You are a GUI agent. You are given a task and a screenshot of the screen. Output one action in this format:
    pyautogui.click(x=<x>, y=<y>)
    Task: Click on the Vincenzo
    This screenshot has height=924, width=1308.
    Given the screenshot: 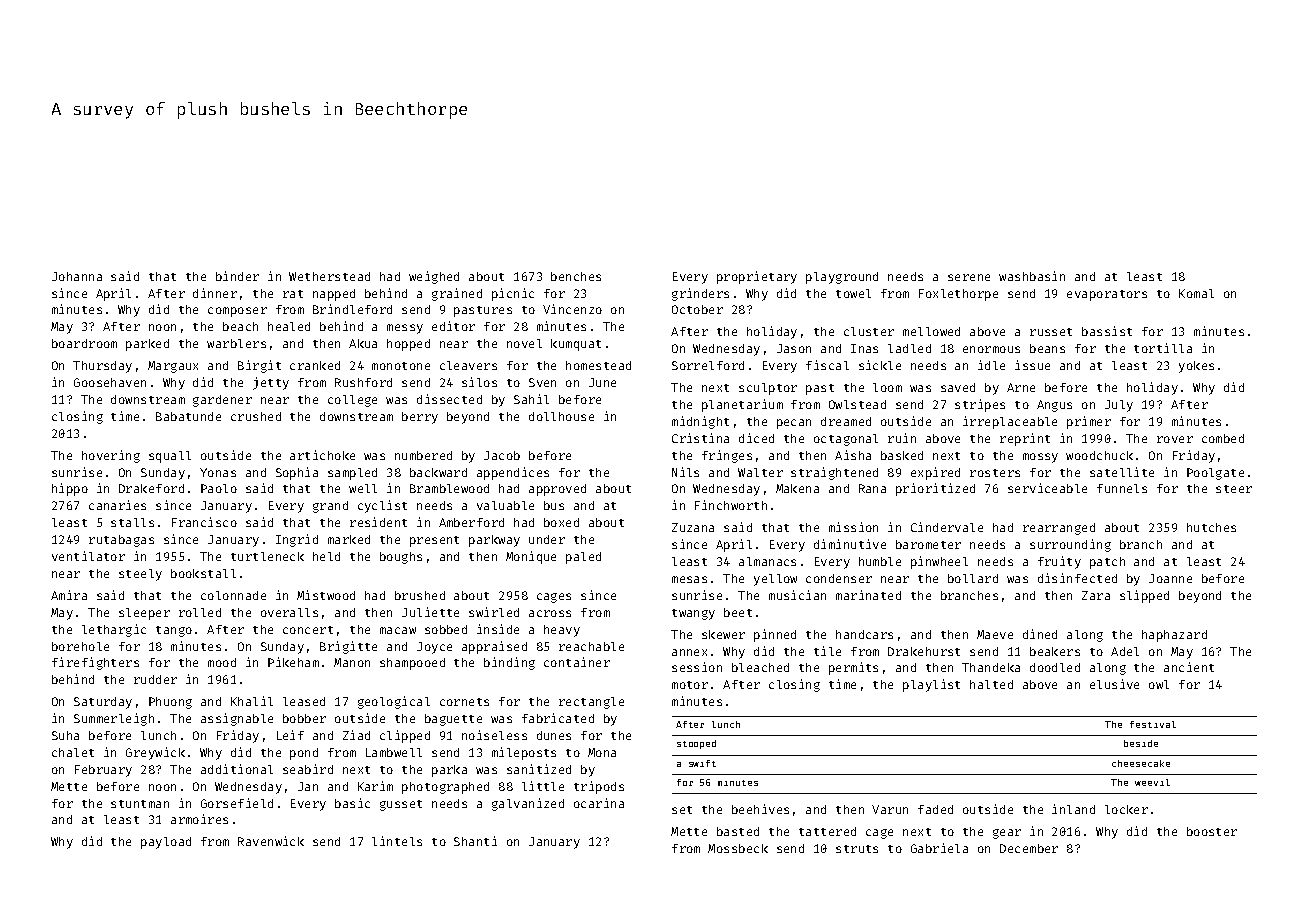 What is the action you would take?
    pyautogui.click(x=572, y=309)
